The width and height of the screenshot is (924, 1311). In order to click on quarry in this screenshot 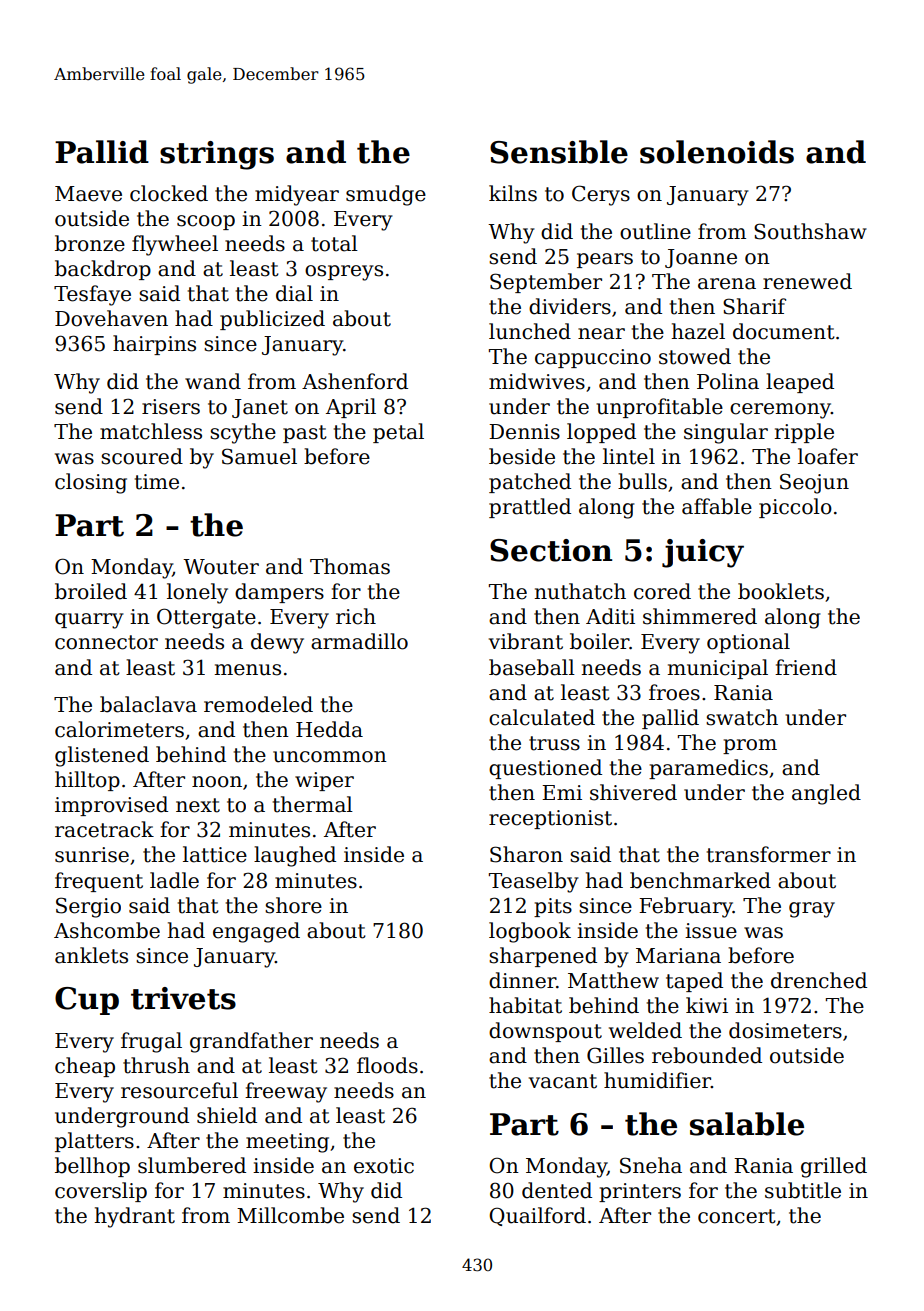, I will do `click(89, 621)`.
